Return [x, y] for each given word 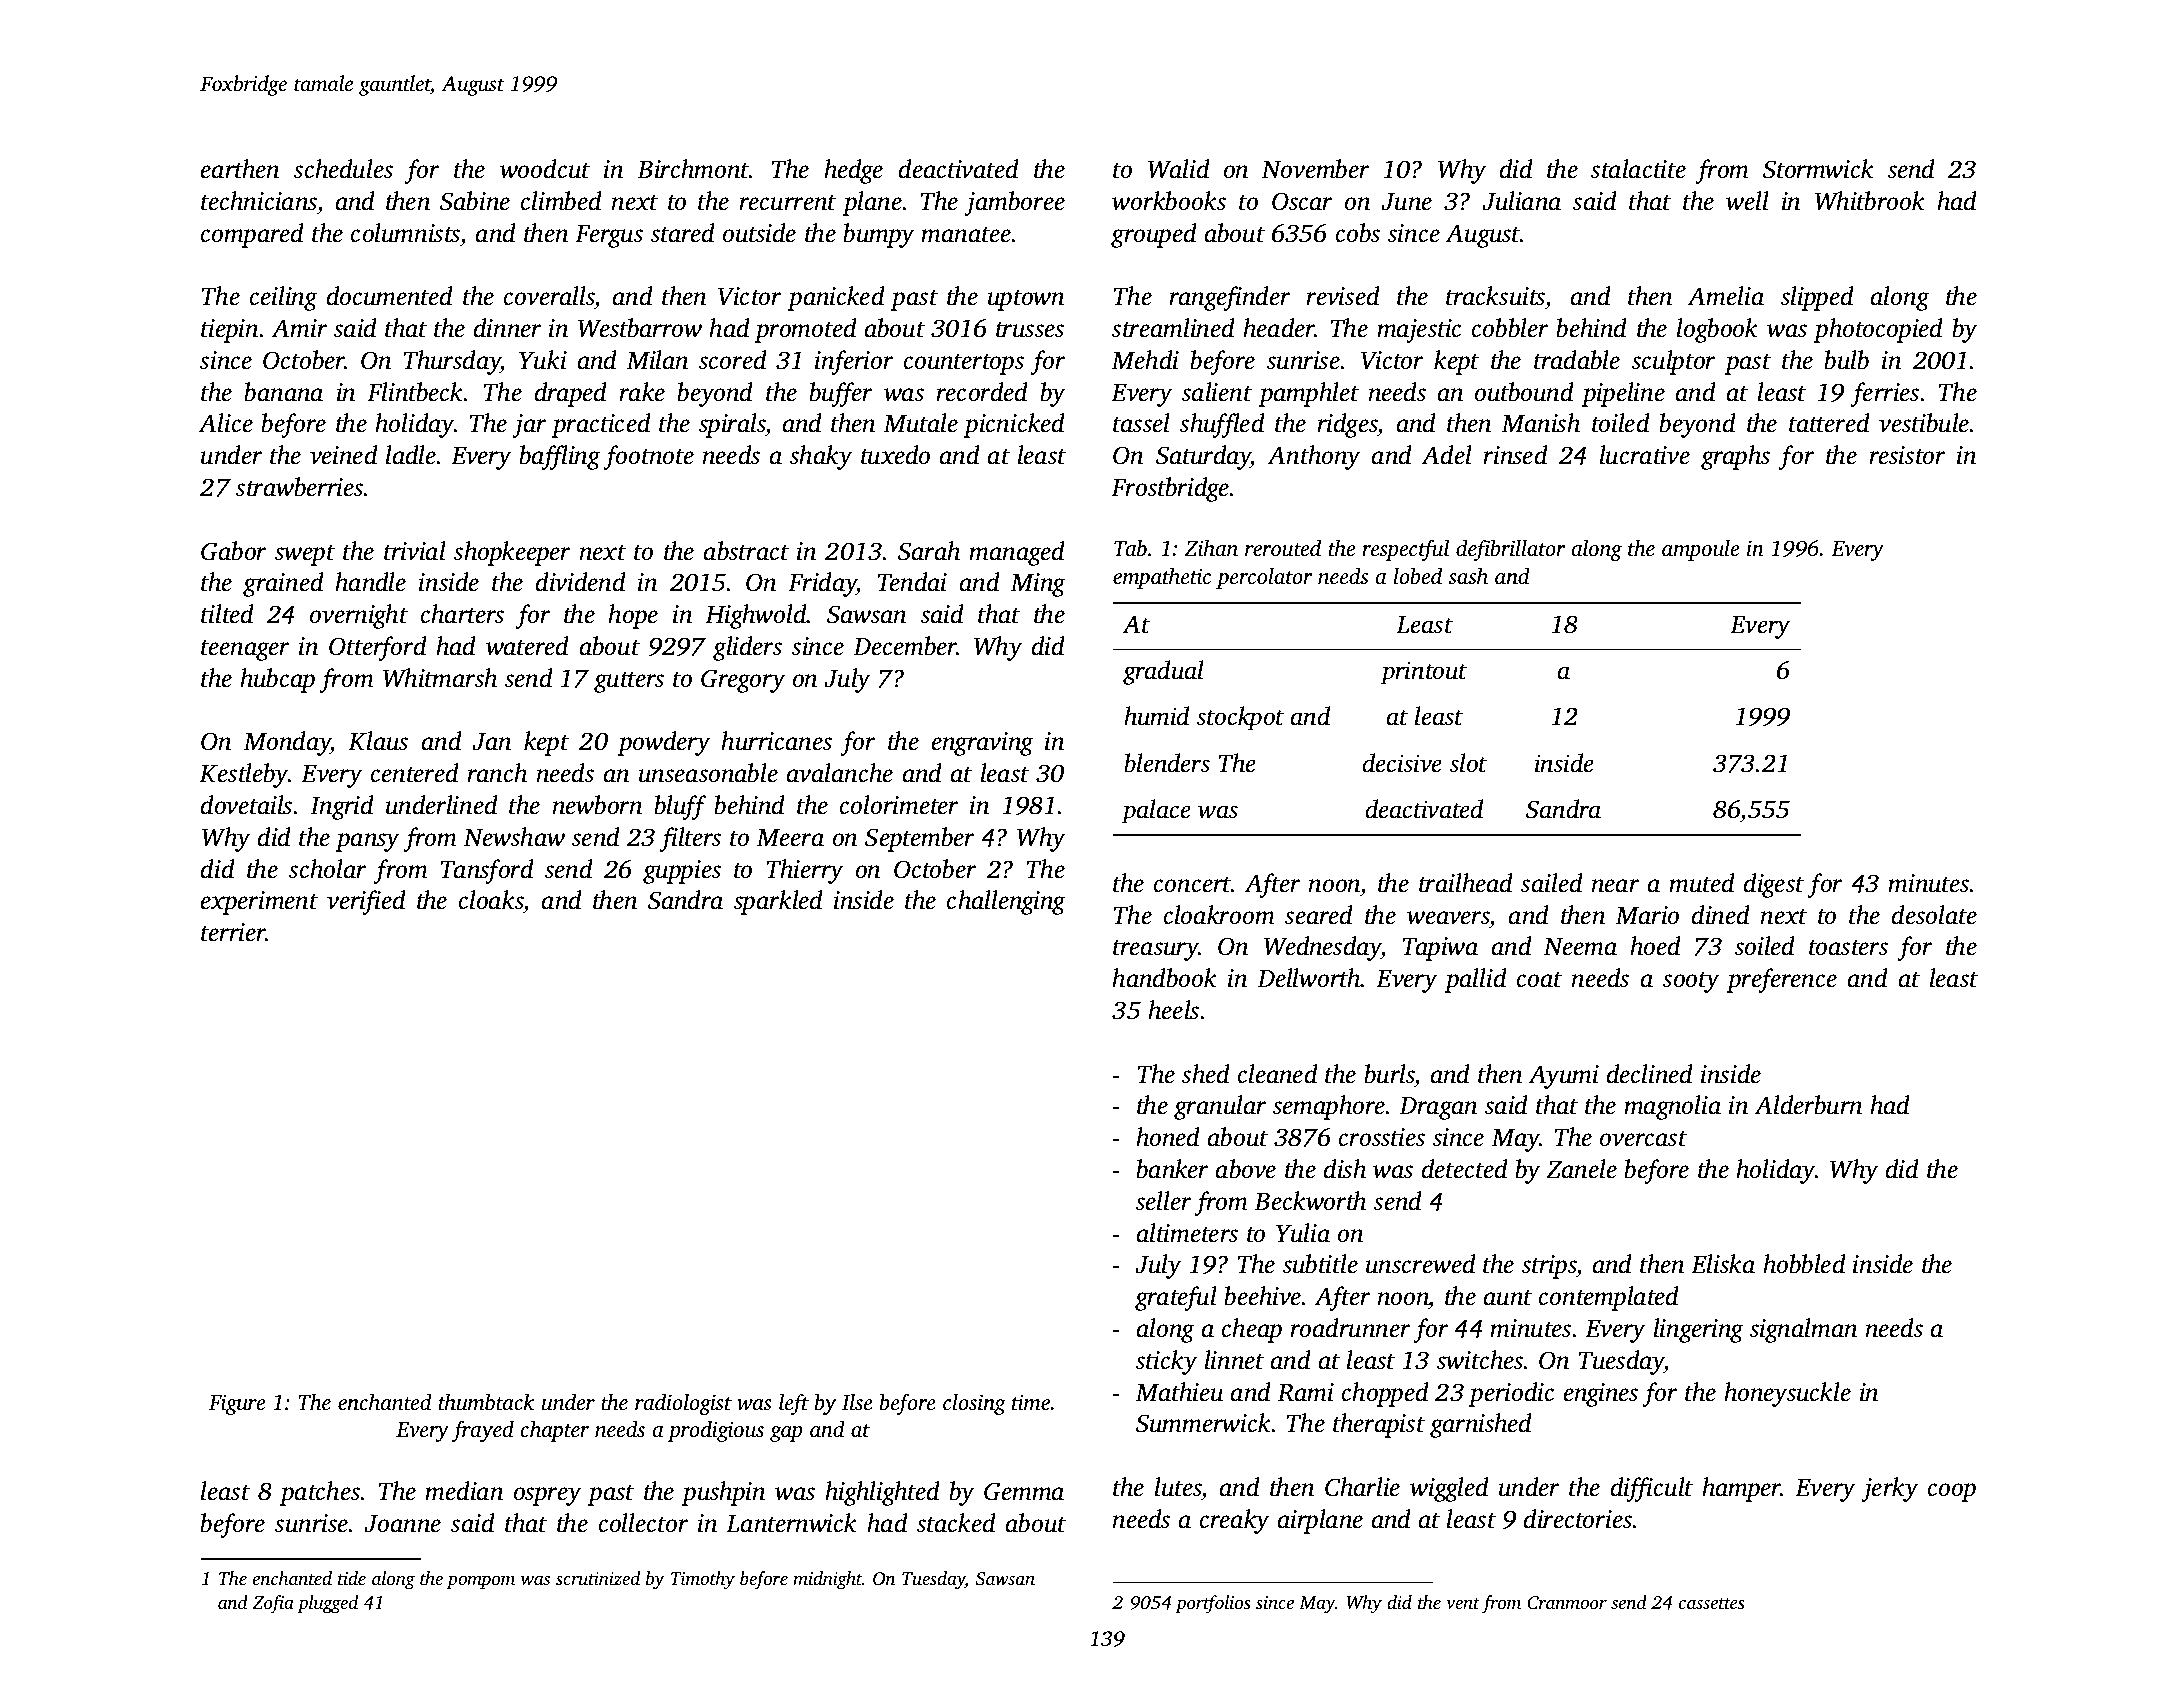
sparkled [778, 902]
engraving [983, 744]
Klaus [378, 741]
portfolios [1212, 1604]
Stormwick [1818, 169]
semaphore [1329, 1107]
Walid [1179, 169]
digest [1774, 885]
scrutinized [598, 1578]
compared [252, 235]
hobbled [1804, 1264]
